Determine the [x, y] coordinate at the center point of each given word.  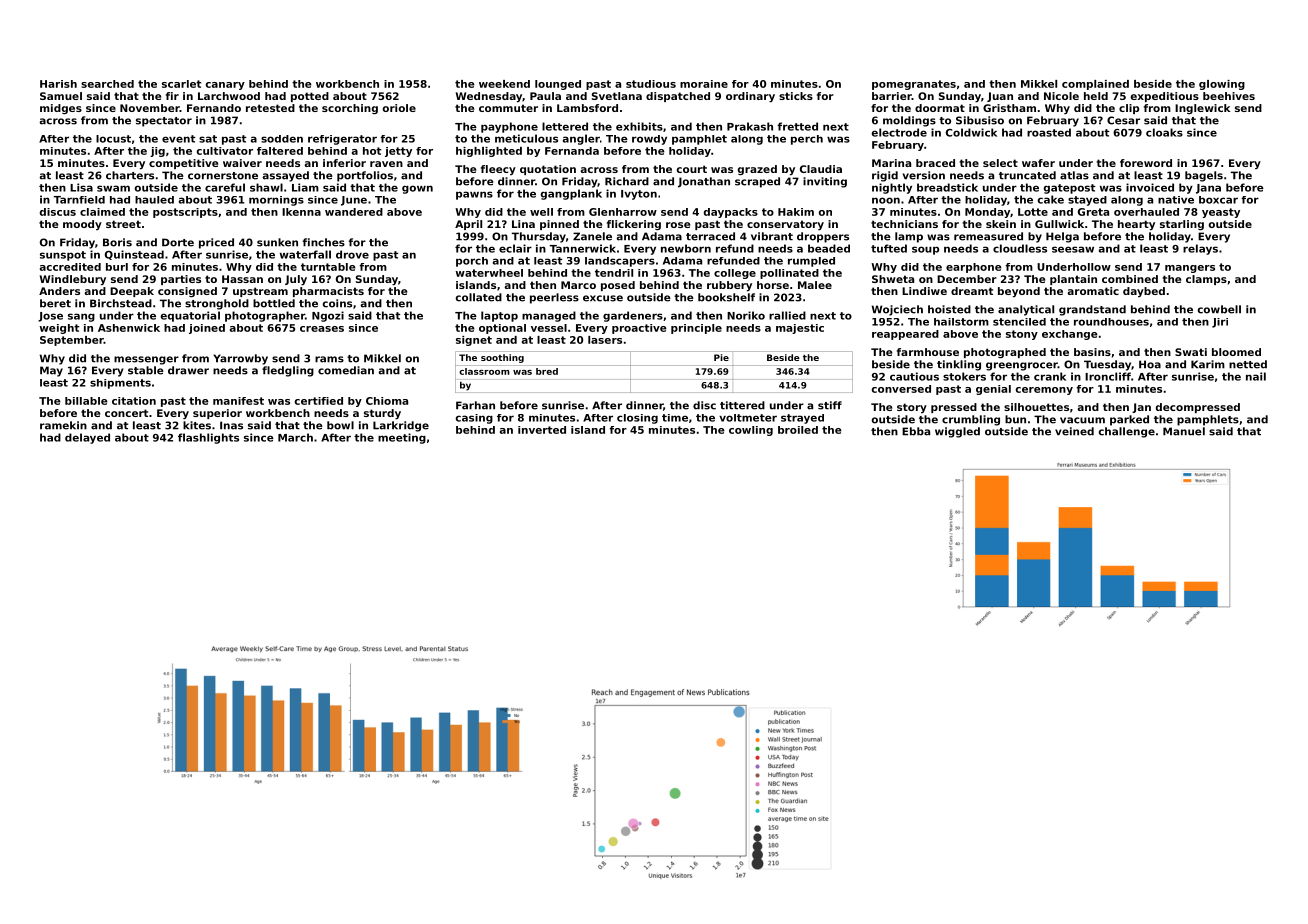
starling [1182, 225]
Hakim [796, 212]
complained [1095, 85]
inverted [542, 430]
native [1176, 200]
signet [474, 341]
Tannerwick [583, 248]
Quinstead [134, 255]
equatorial [190, 316]
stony [1022, 335]
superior [217, 414]
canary [225, 86]
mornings [276, 201]
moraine [704, 84]
